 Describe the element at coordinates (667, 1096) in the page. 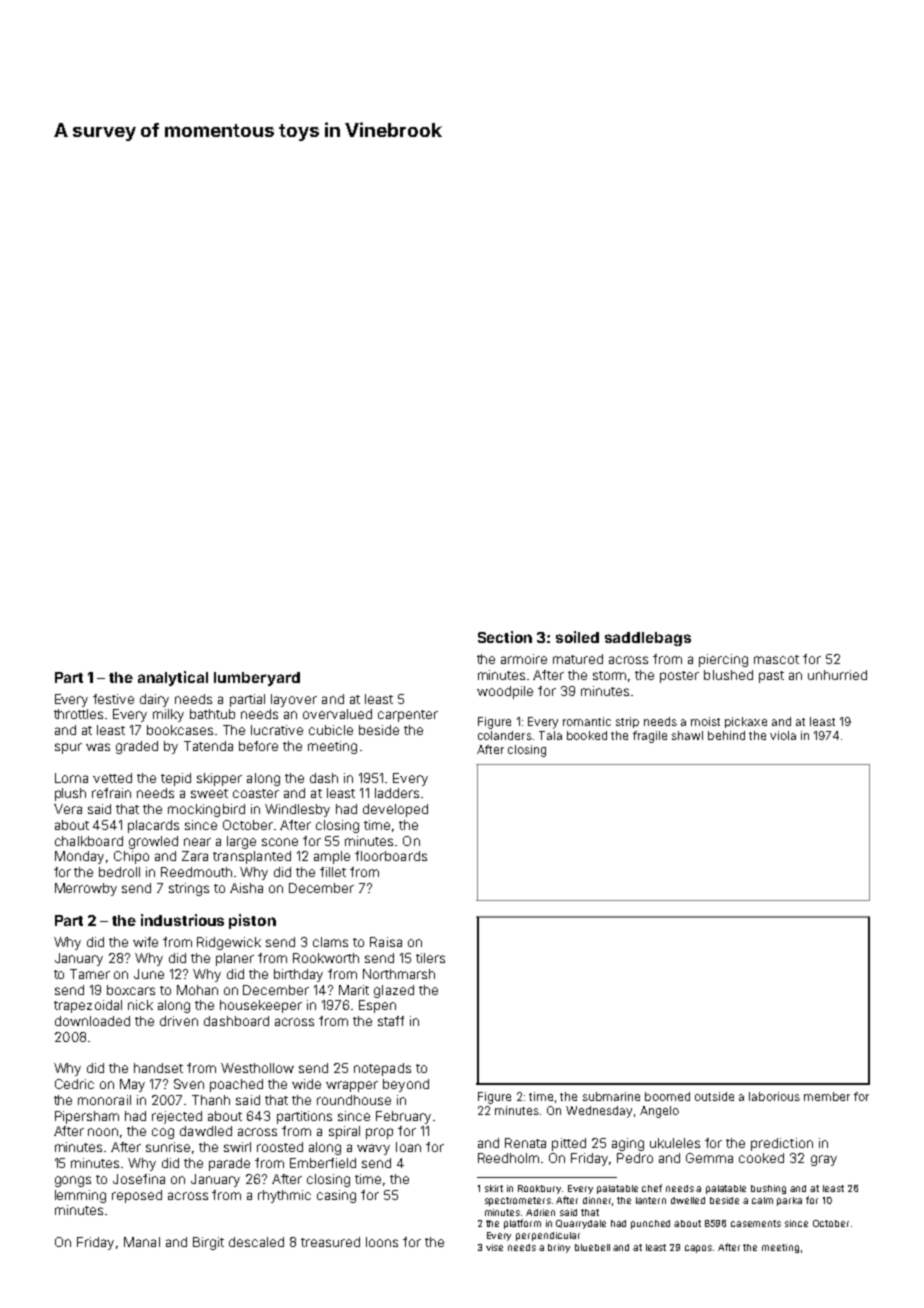

I see `boomed` at that location.
